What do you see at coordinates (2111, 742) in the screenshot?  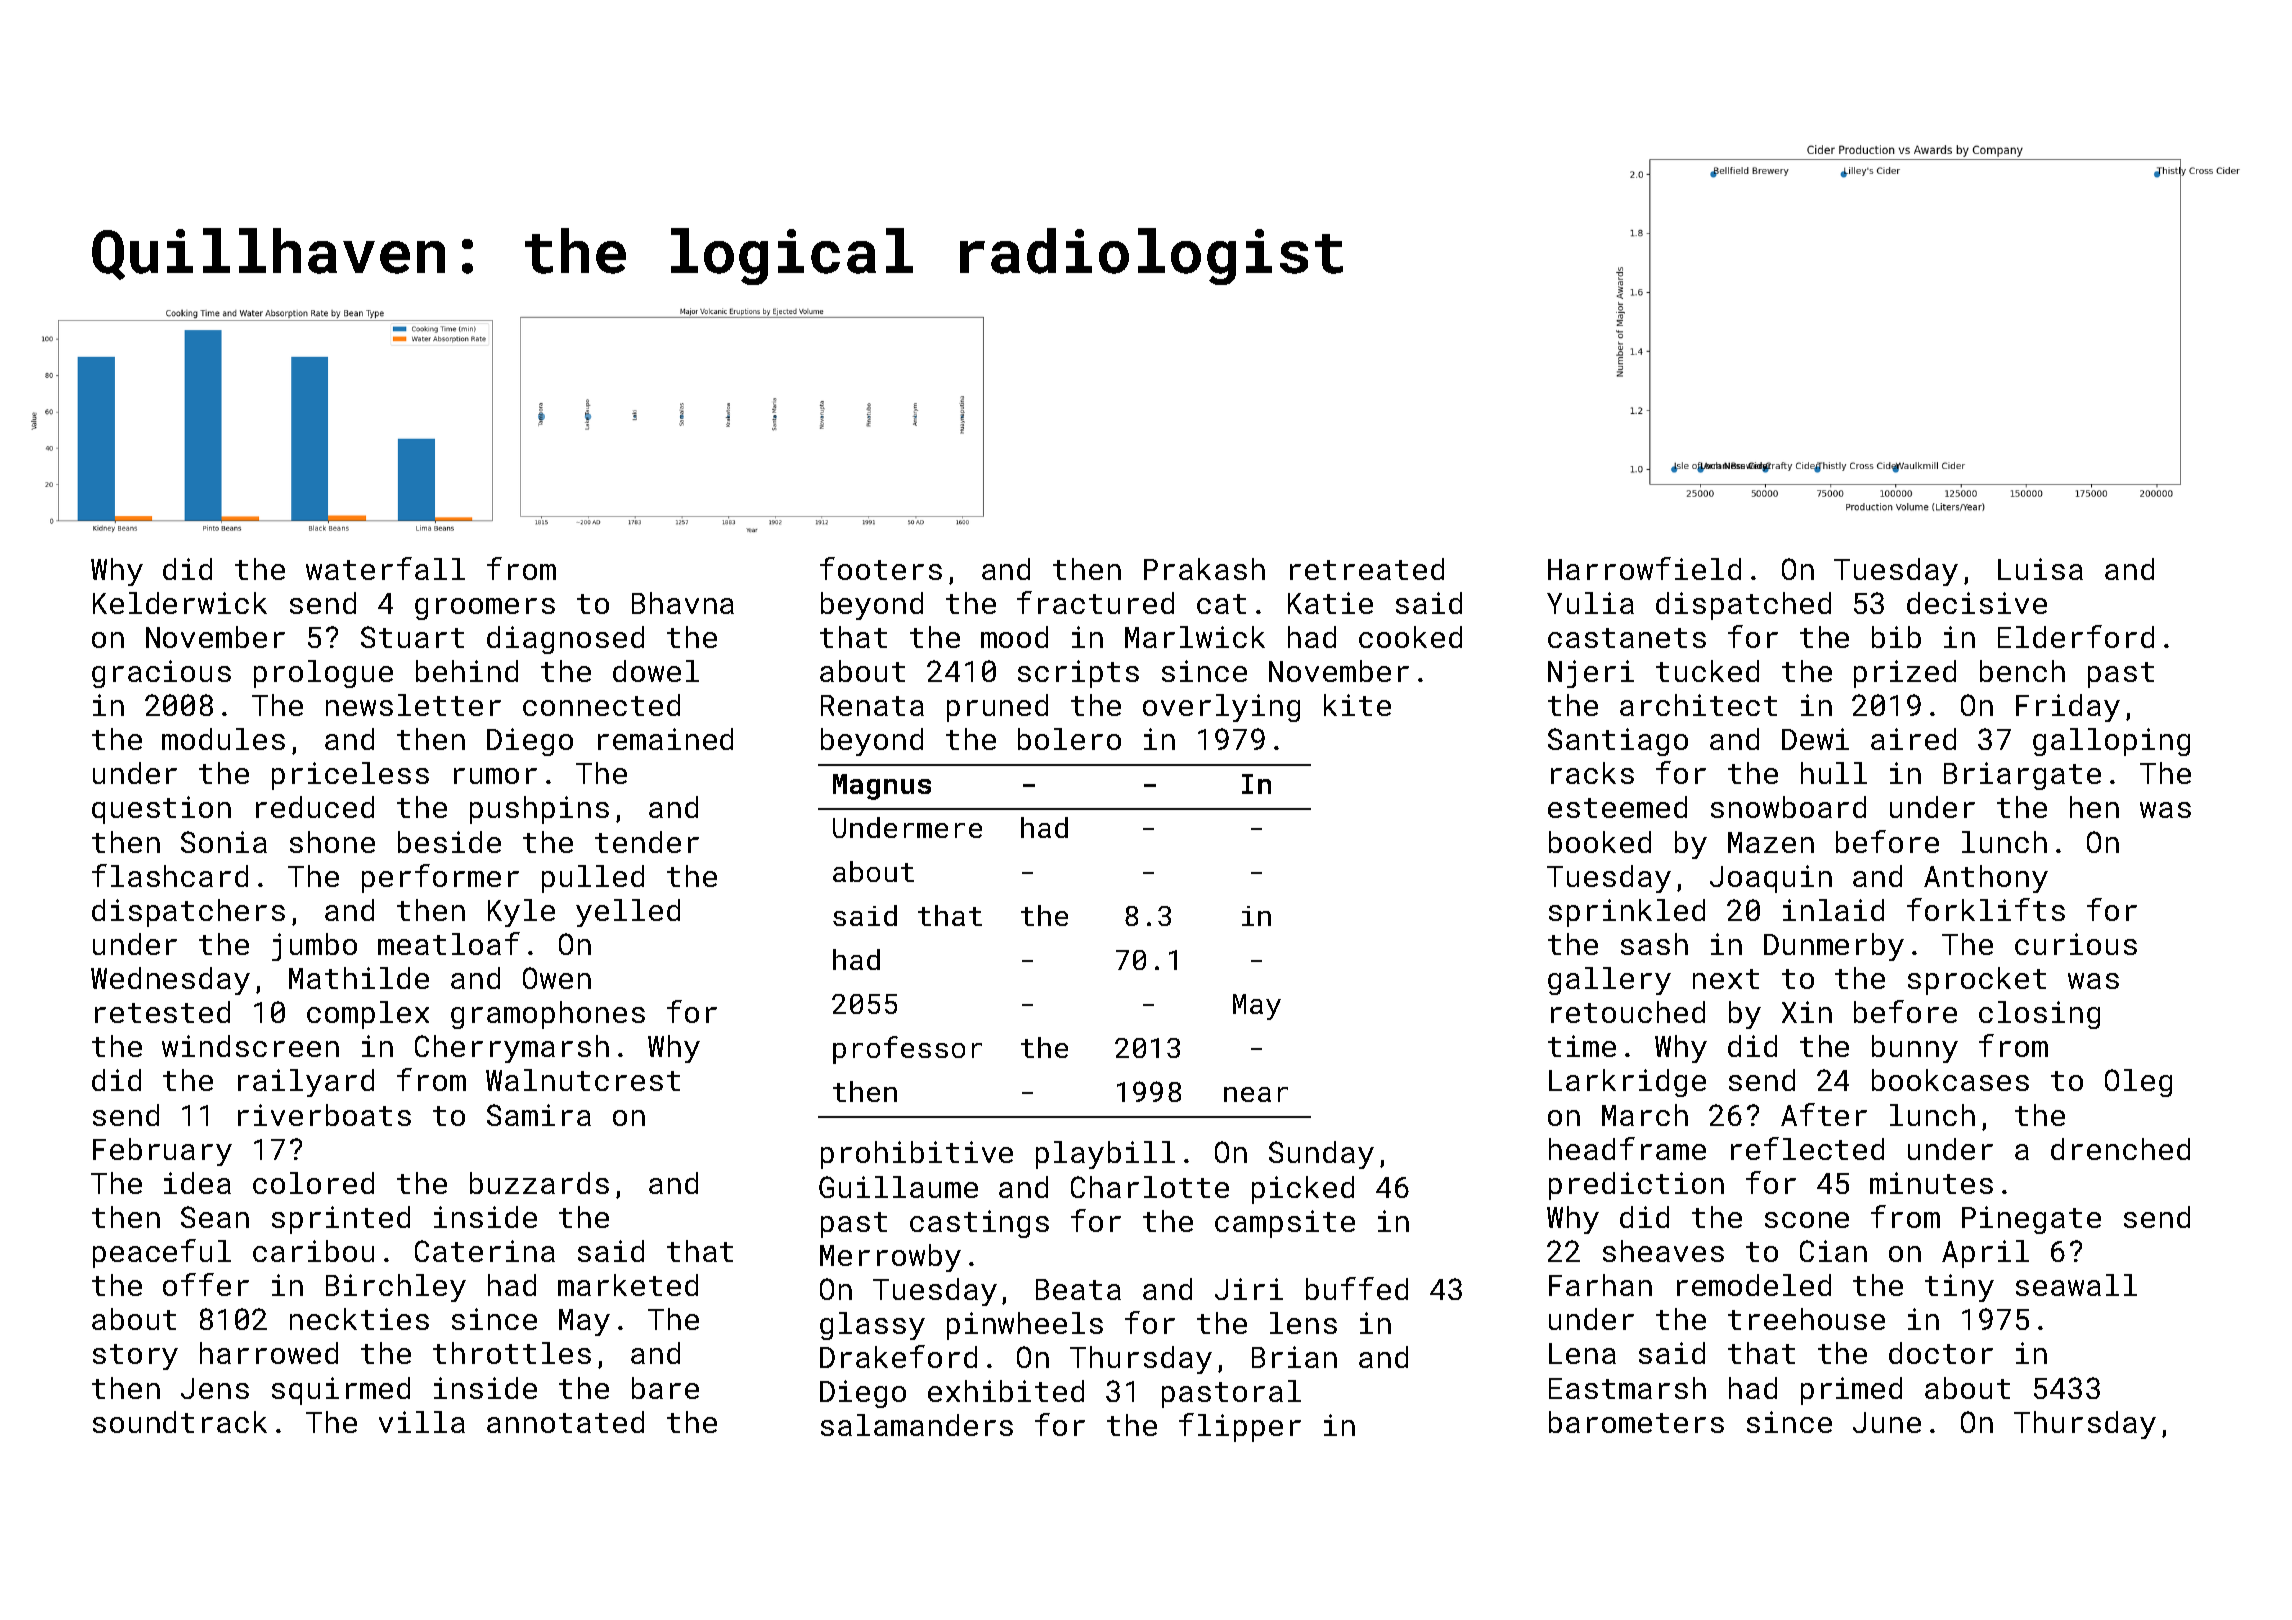 I see `galloping` at bounding box center [2111, 742].
